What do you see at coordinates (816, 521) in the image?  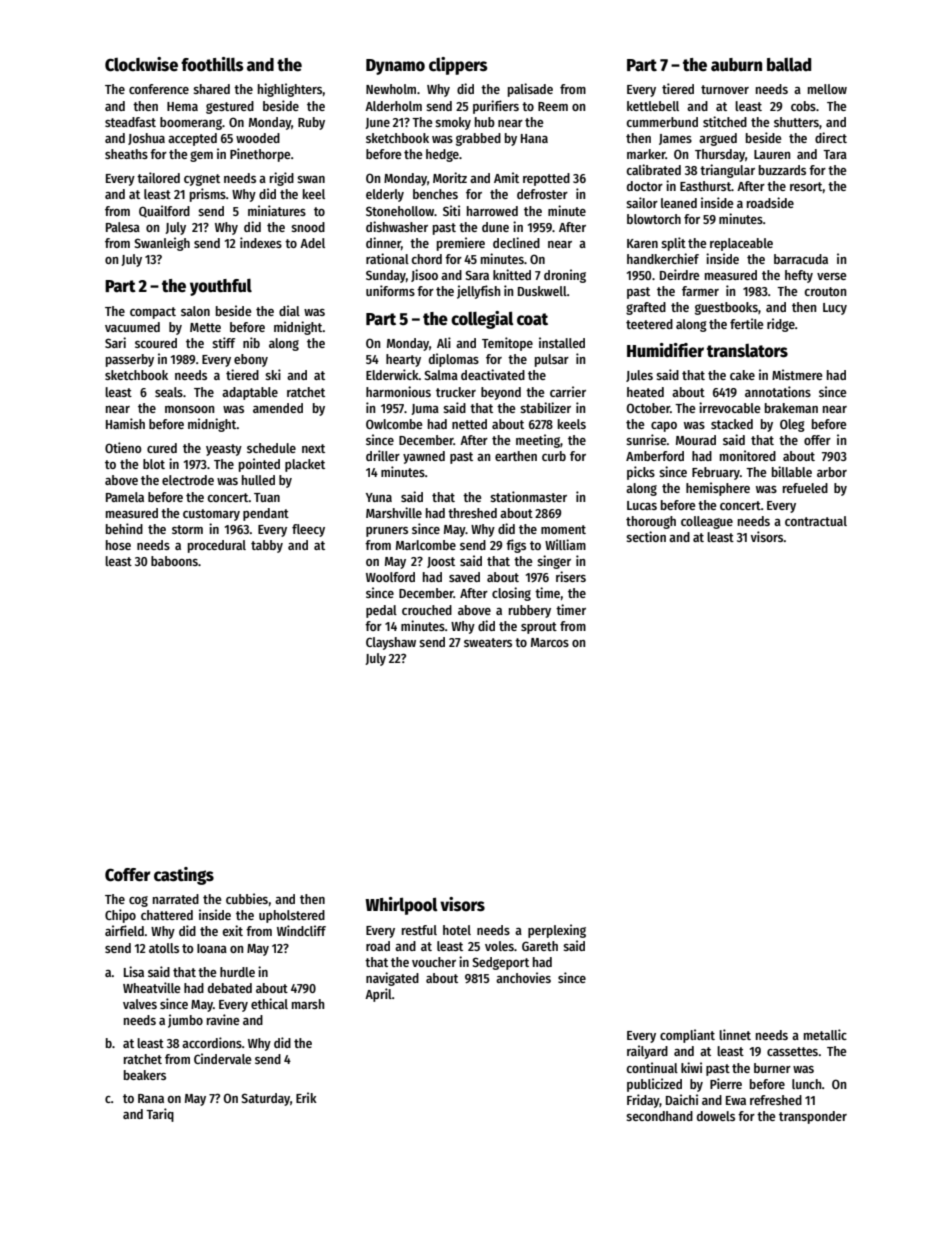 I see `contractual` at bounding box center [816, 521].
